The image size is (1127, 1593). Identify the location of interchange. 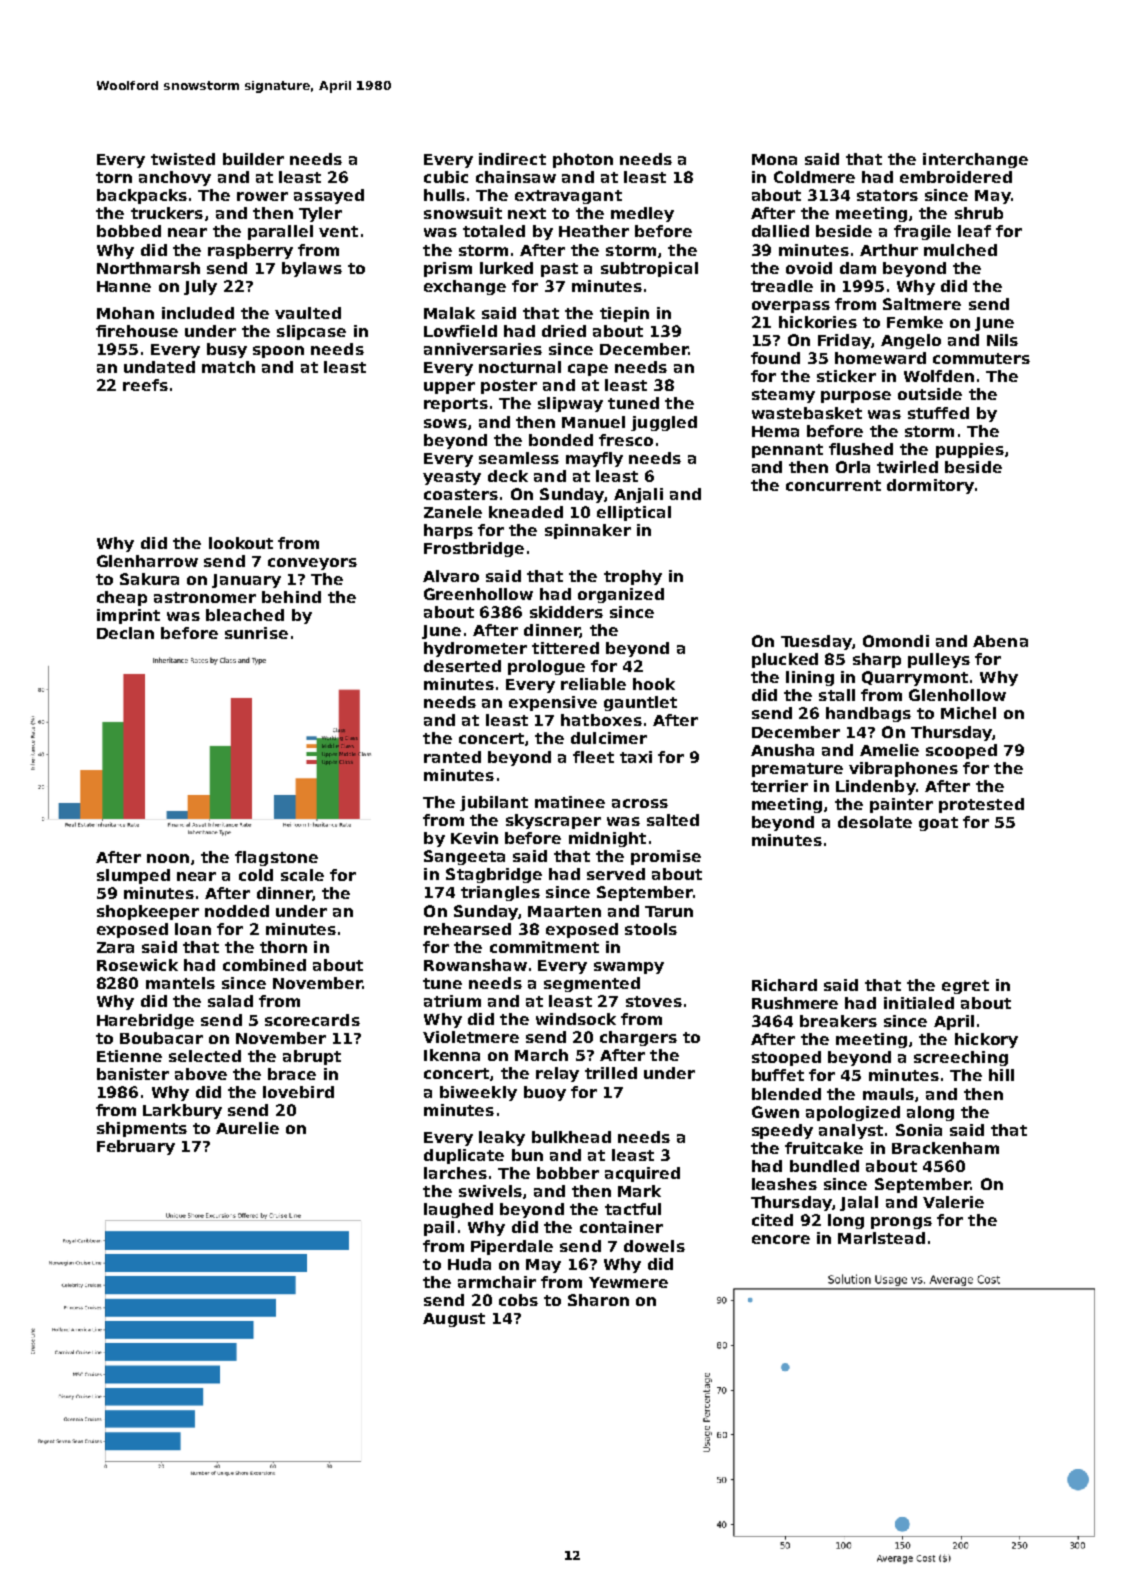
(975, 160).
